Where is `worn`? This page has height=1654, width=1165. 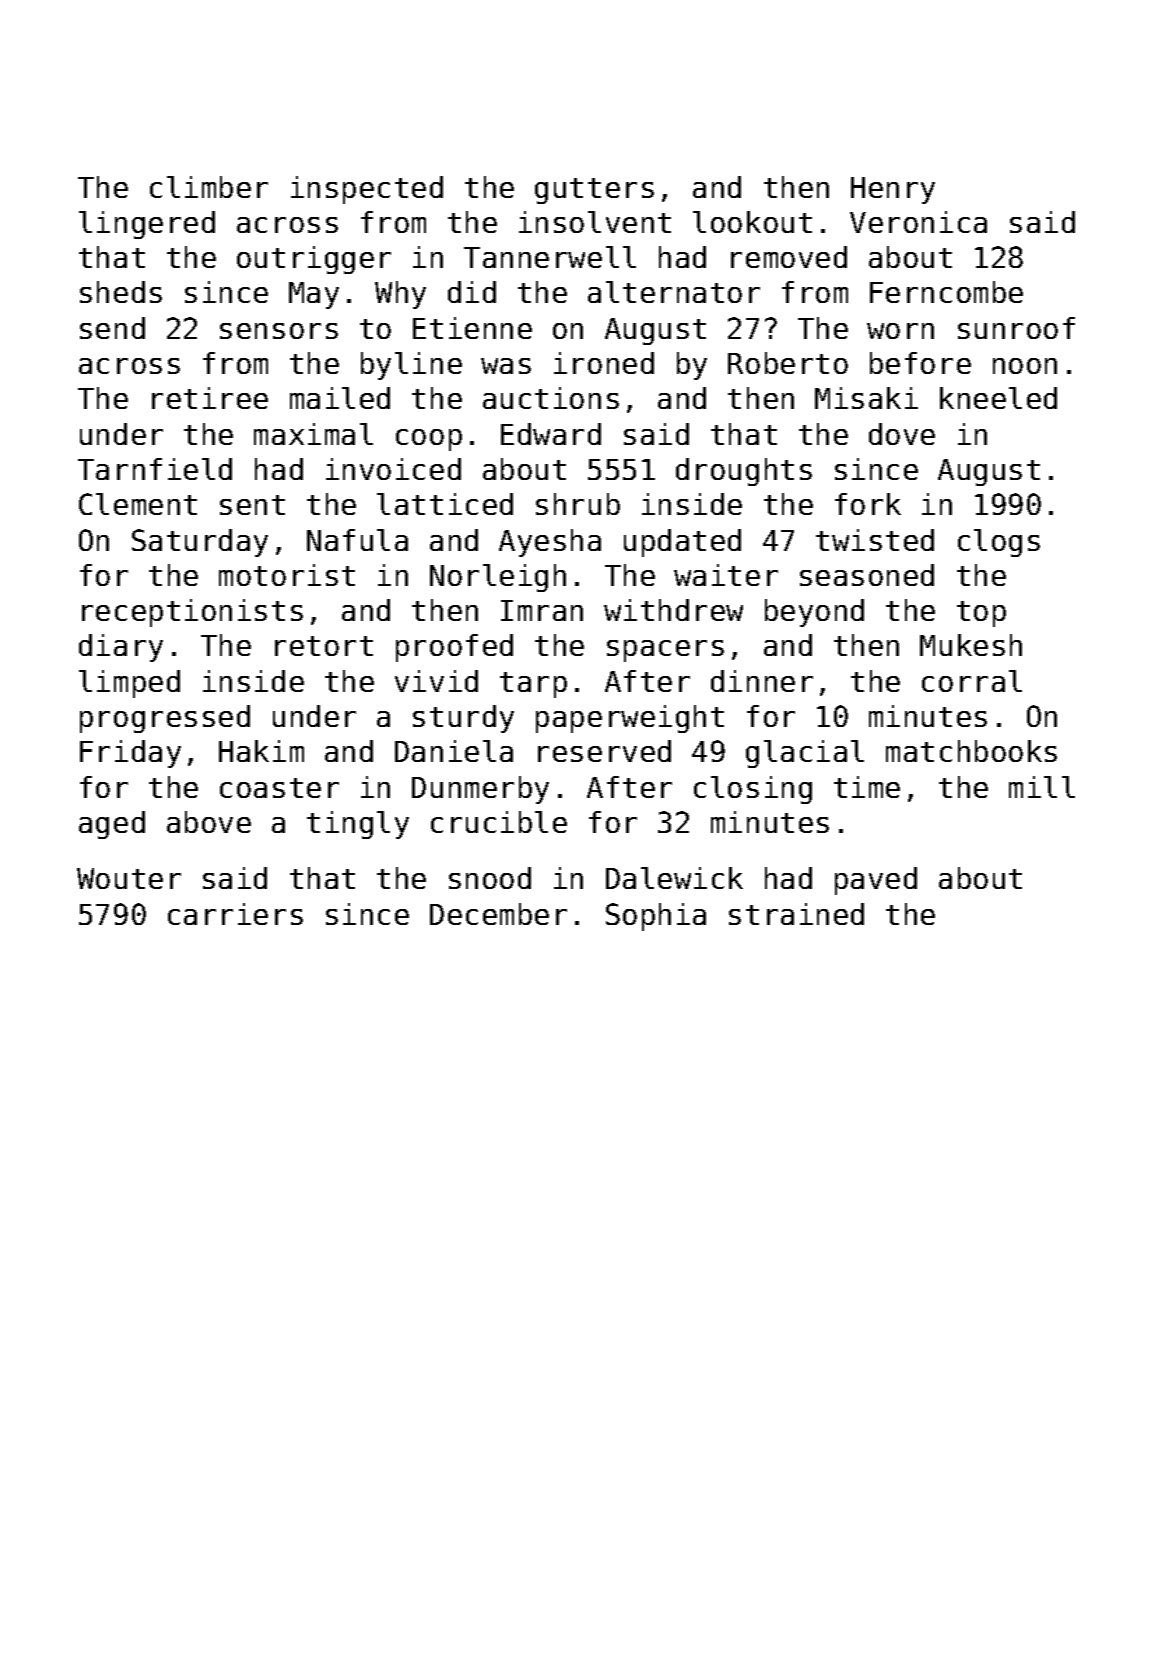
worn is located at coordinates (900, 331).
